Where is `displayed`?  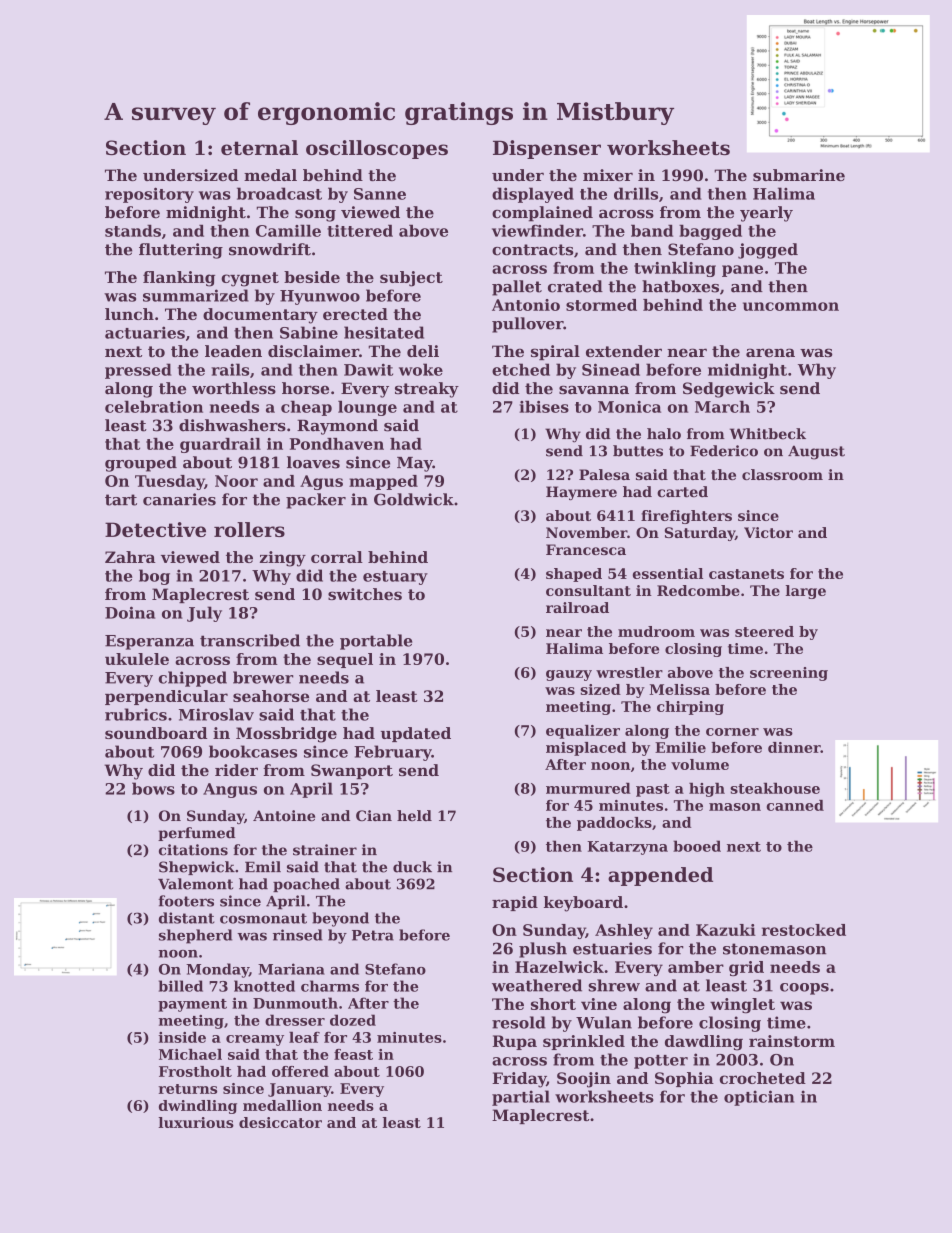 displayed is located at coordinates (533, 195).
